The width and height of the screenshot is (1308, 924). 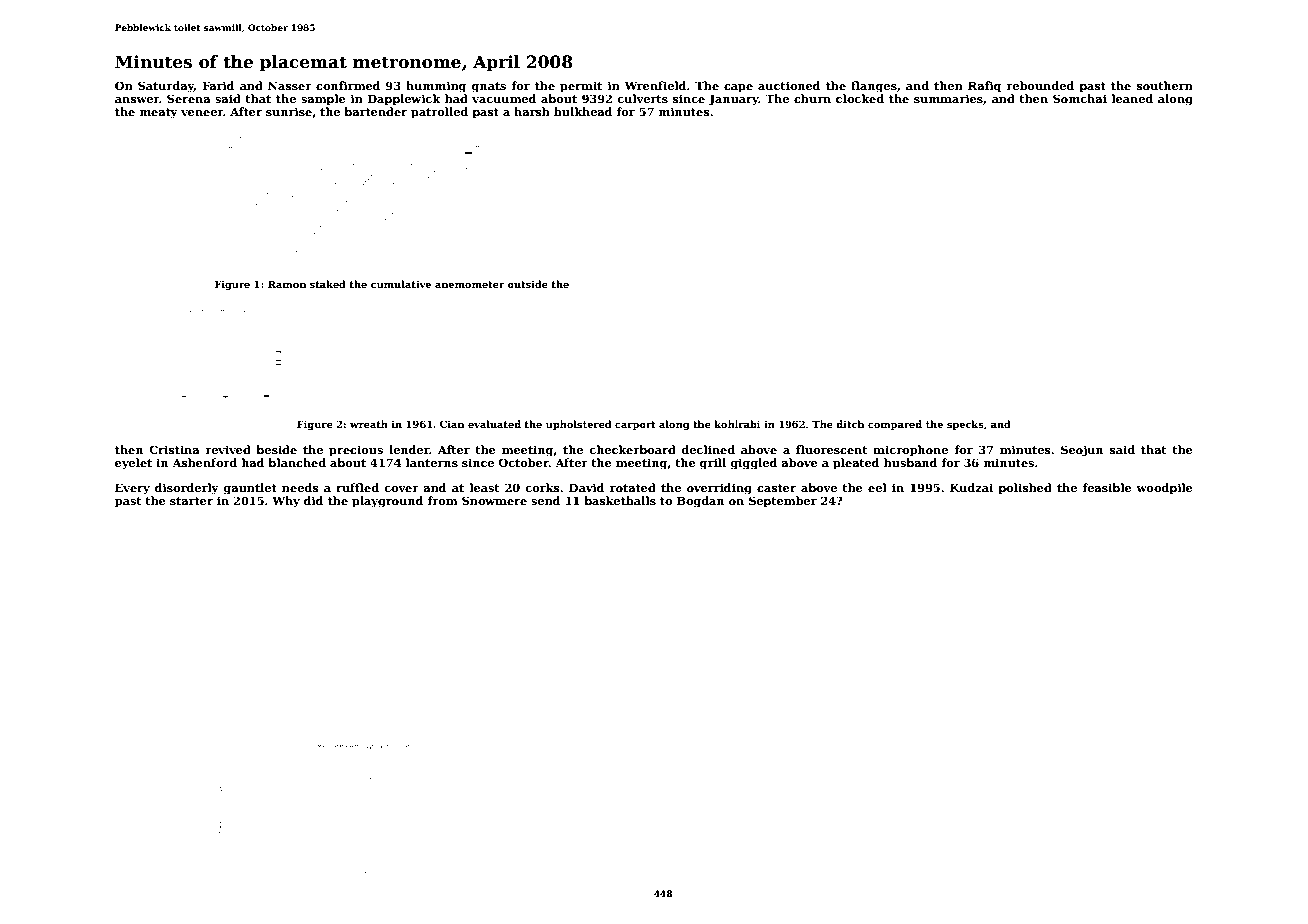 I want to click on churn, so click(x=812, y=98).
